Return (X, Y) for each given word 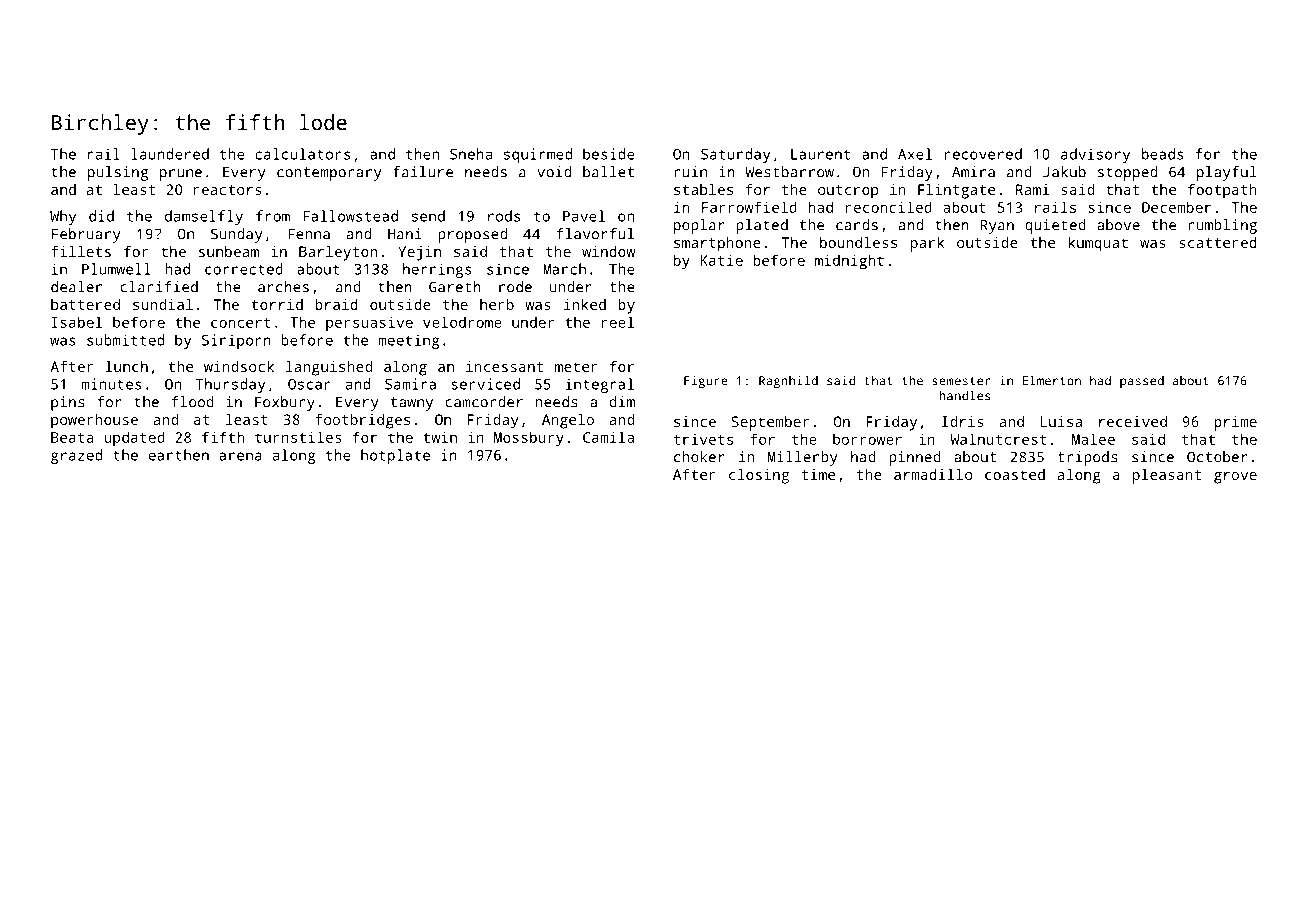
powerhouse (94, 421)
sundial (163, 304)
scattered (1218, 242)
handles (964, 395)
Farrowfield (749, 207)
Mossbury (529, 439)
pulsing (118, 173)
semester (961, 381)
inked (585, 304)
